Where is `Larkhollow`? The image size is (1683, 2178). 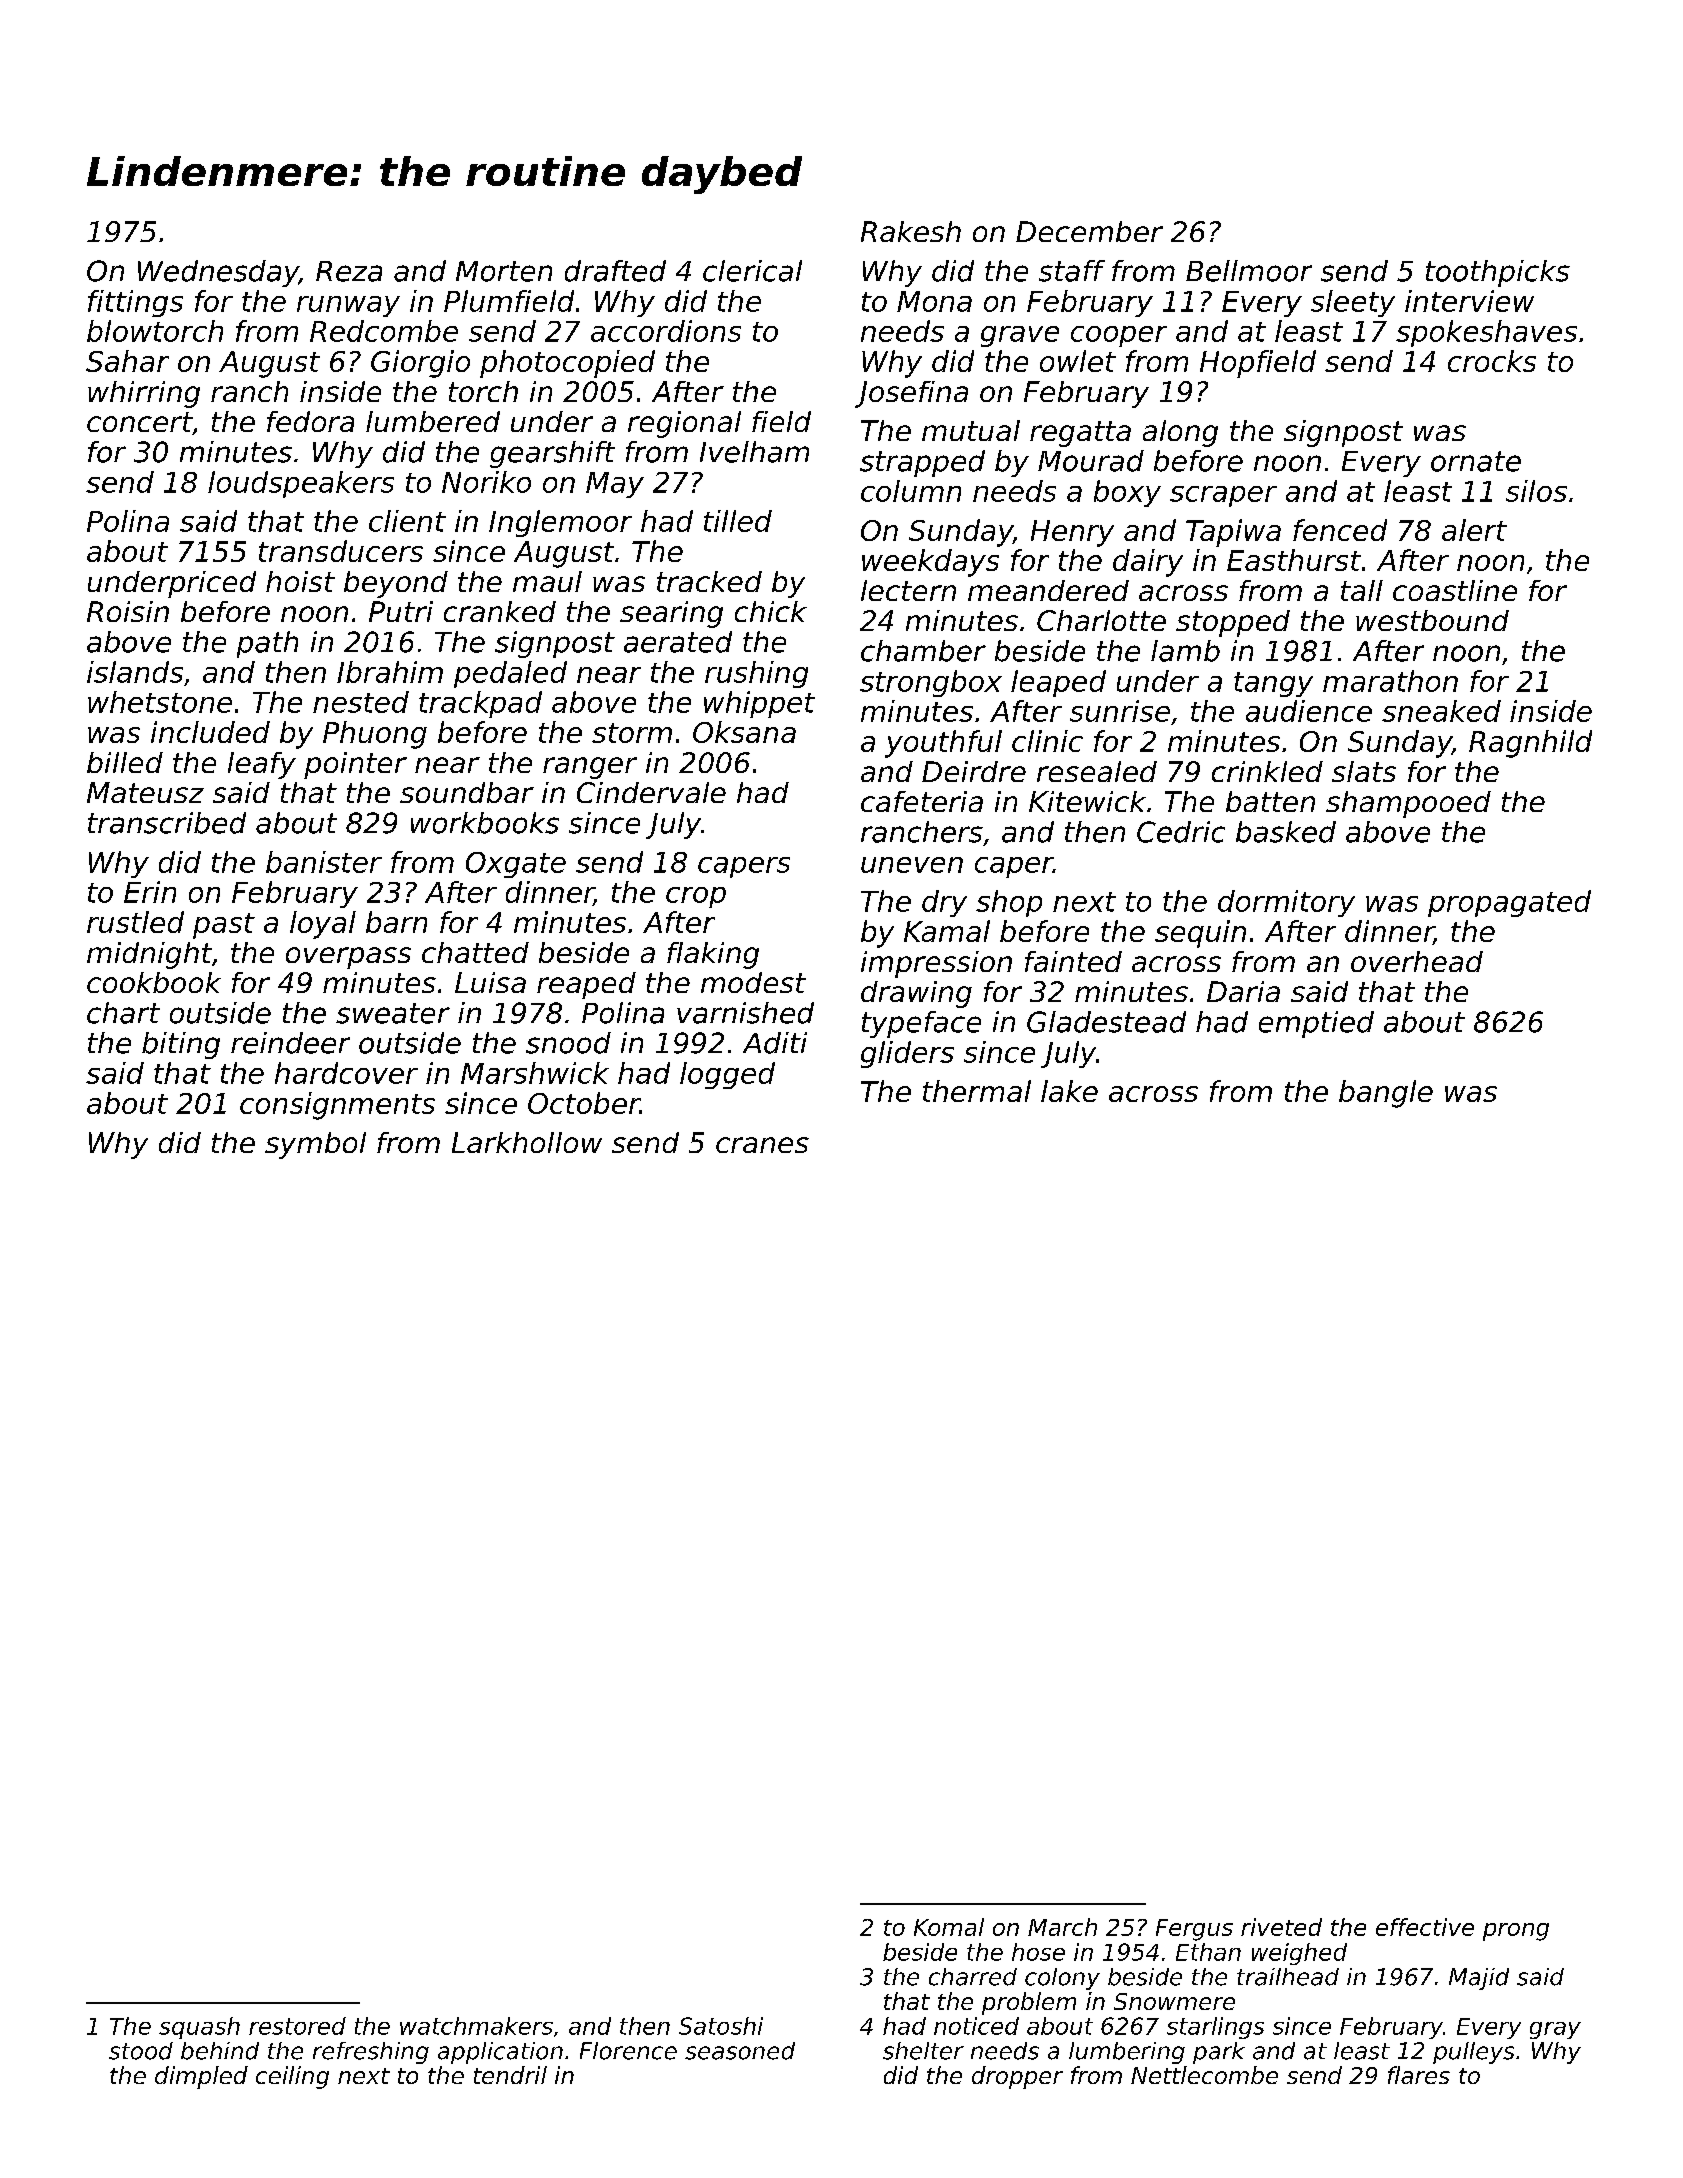
Larkhollow is located at coordinates (527, 1142).
